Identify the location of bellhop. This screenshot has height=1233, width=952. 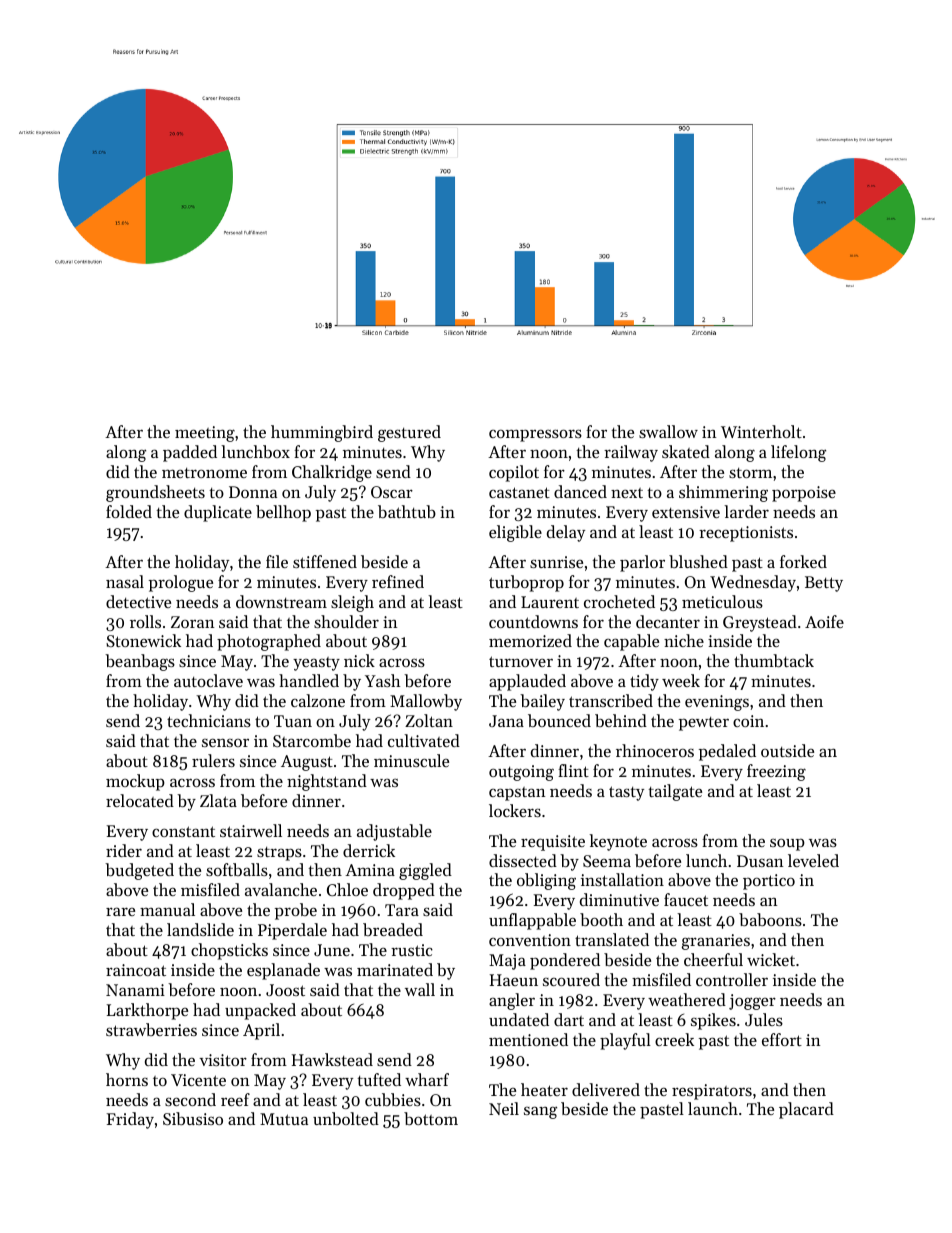
(283, 513).
